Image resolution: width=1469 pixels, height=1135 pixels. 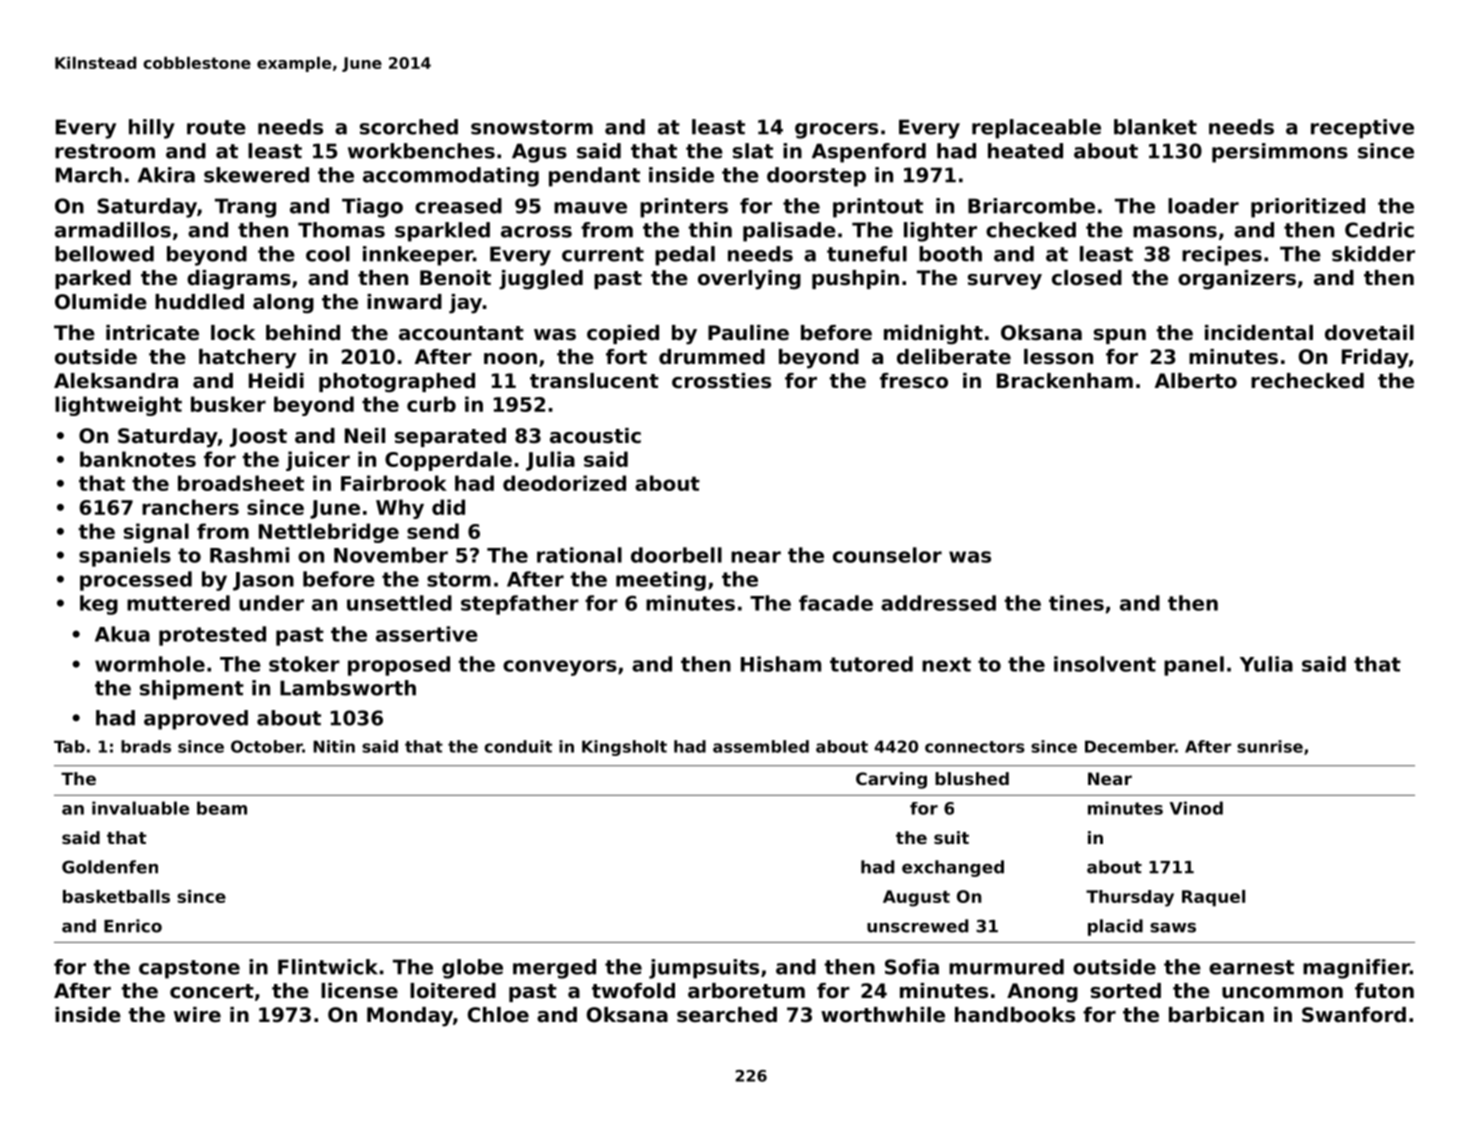 I want to click on shipment, so click(x=192, y=690).
